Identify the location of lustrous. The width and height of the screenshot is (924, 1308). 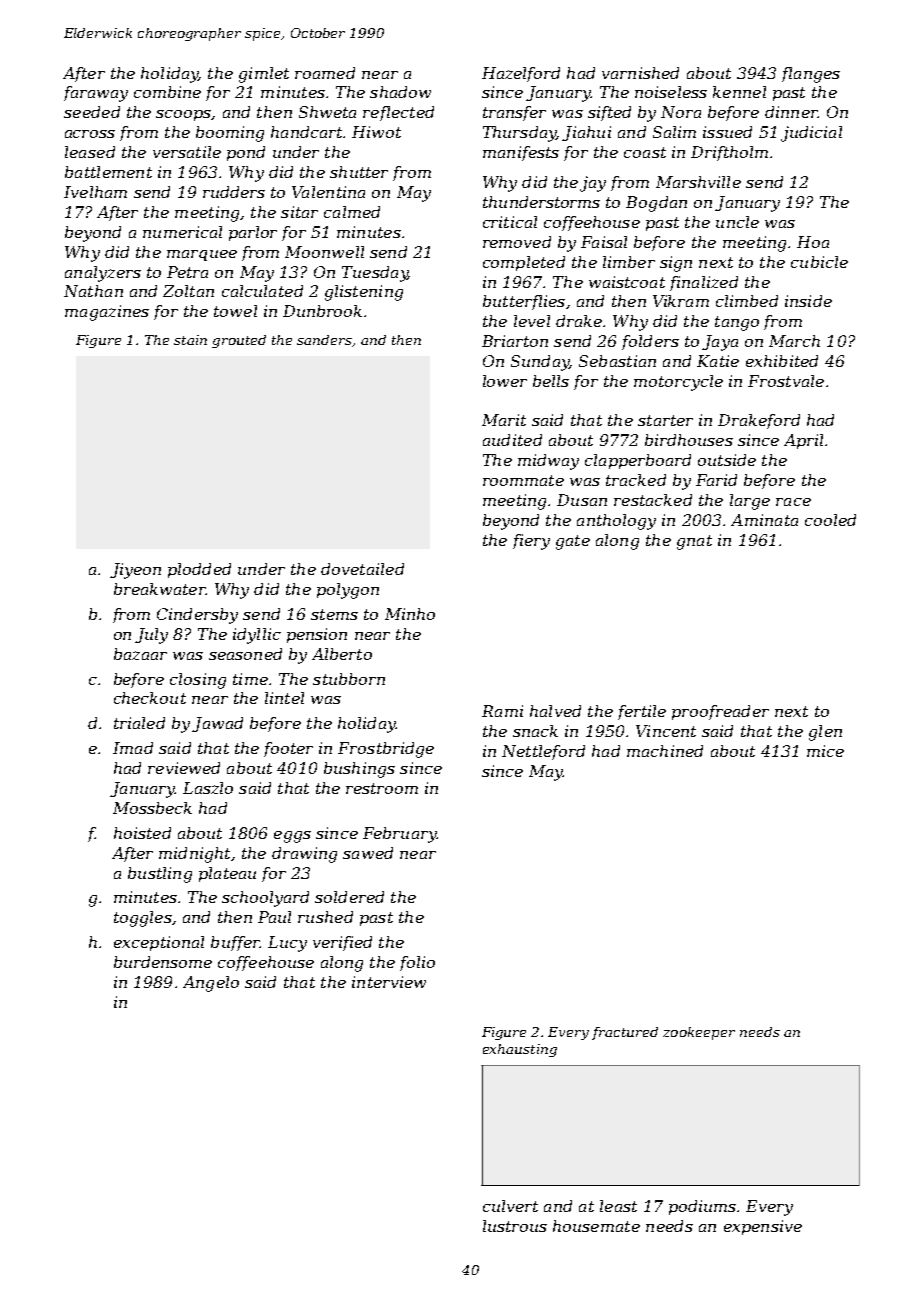
(515, 1226).
